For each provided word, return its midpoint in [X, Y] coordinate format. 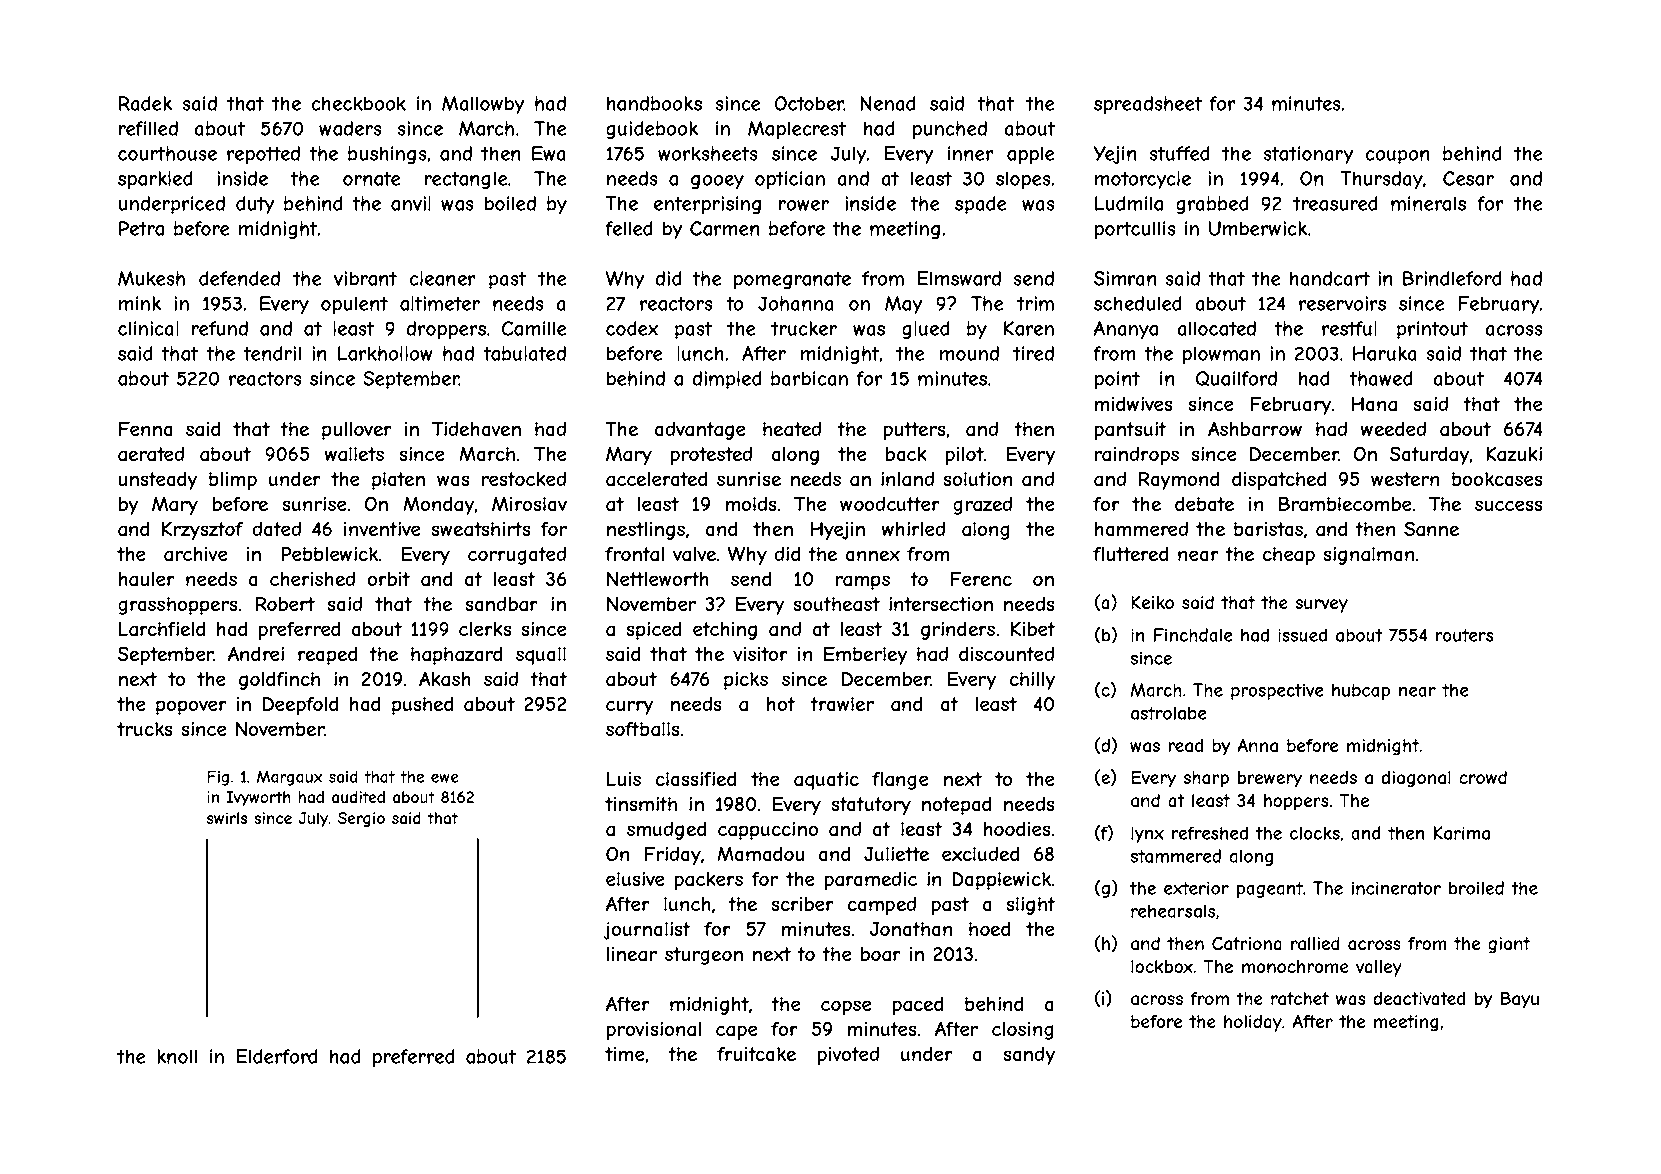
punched [950, 130]
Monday [438, 505]
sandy [1029, 1056]
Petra [141, 228]
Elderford [277, 1056]
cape [736, 1032]
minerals [1428, 203]
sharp [1206, 779]
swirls [227, 818]
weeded [1393, 429]
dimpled [727, 380]
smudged [667, 831]
